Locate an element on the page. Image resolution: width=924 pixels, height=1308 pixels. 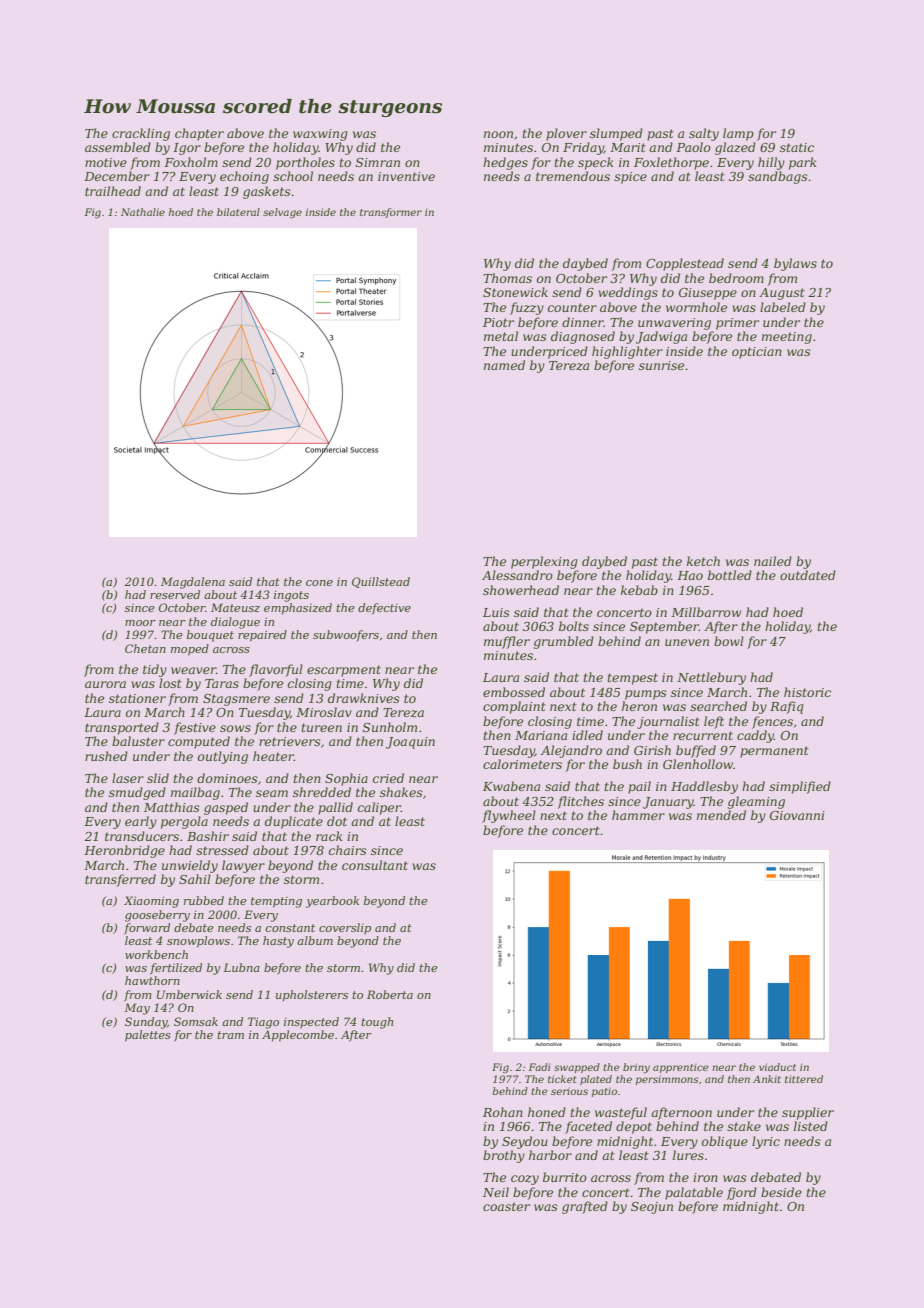
Hao is located at coordinates (690, 575).
